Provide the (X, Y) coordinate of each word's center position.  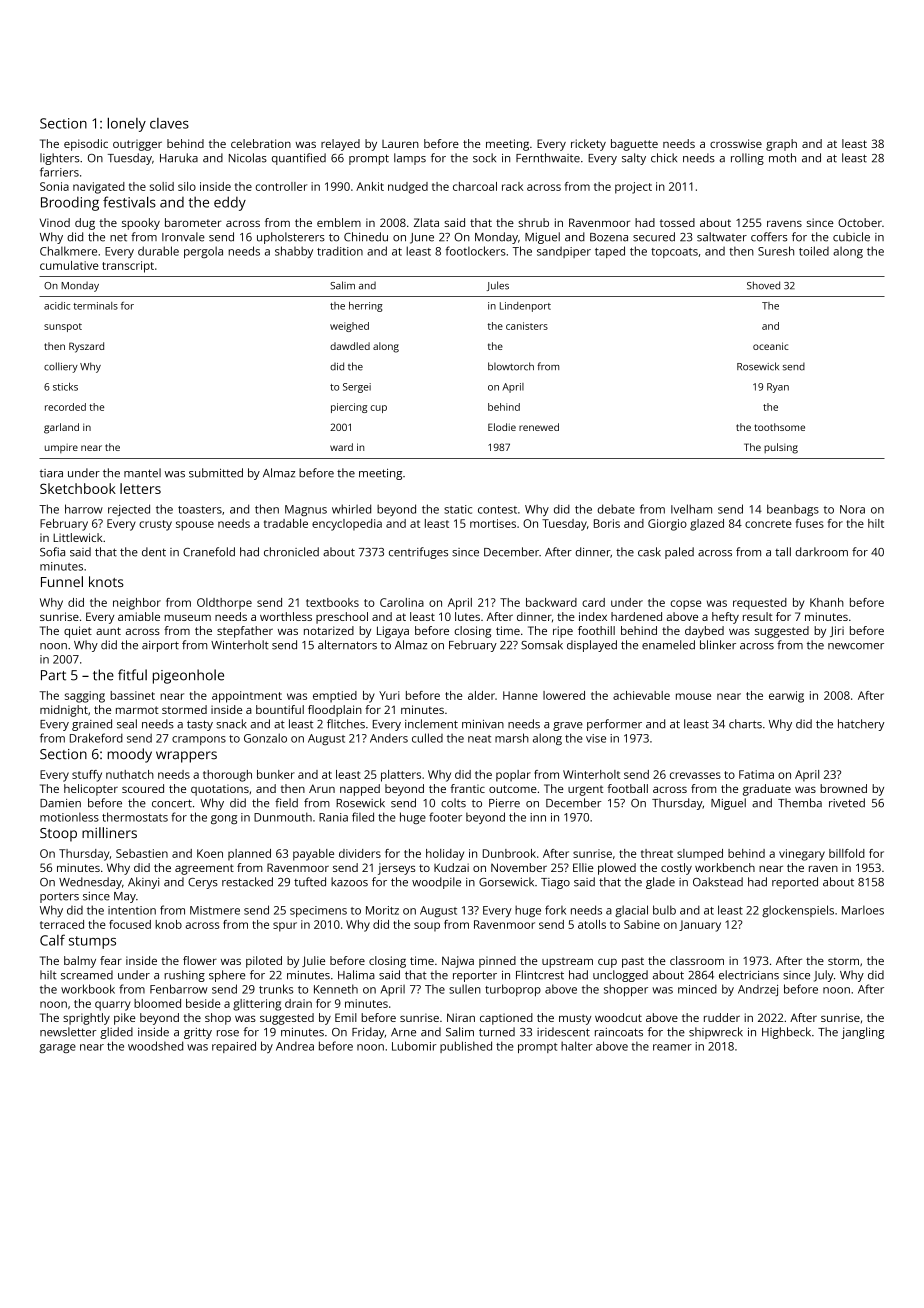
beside (203, 1003)
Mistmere (215, 910)
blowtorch (511, 366)
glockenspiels (798, 911)
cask (649, 552)
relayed (340, 145)
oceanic (771, 346)
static (458, 509)
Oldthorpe (224, 603)
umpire (61, 448)
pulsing (781, 448)
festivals (129, 202)
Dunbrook (509, 853)
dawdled (350, 346)
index (593, 616)
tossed (677, 222)
